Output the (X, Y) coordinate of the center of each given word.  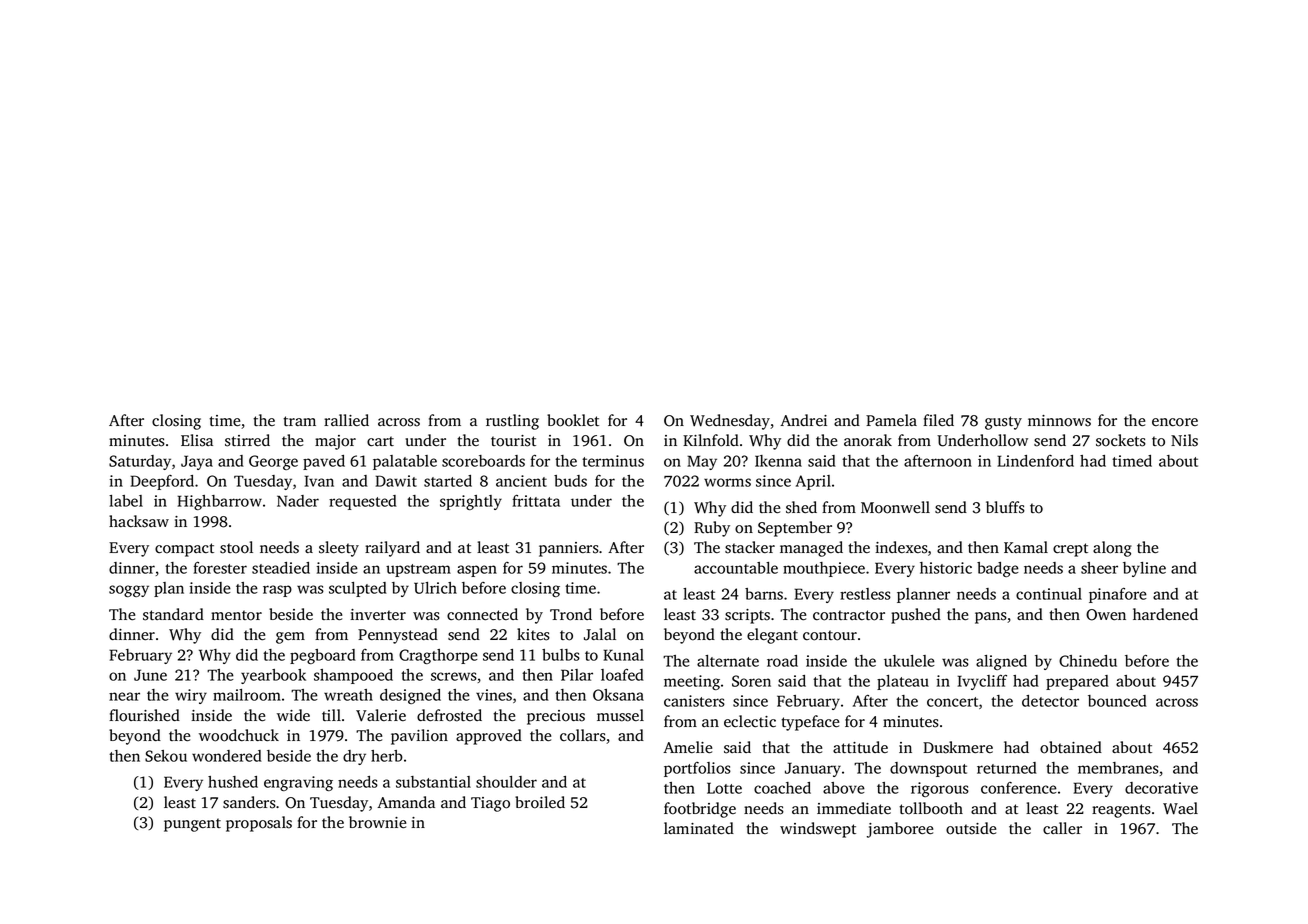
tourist (513, 441)
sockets (1121, 440)
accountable (736, 568)
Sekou (166, 756)
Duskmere (958, 747)
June (150, 675)
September (795, 529)
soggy (129, 591)
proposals (259, 824)
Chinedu (1088, 661)
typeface (810, 723)
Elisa (197, 440)
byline (1144, 569)
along (1112, 549)
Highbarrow (220, 502)
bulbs (561, 655)
